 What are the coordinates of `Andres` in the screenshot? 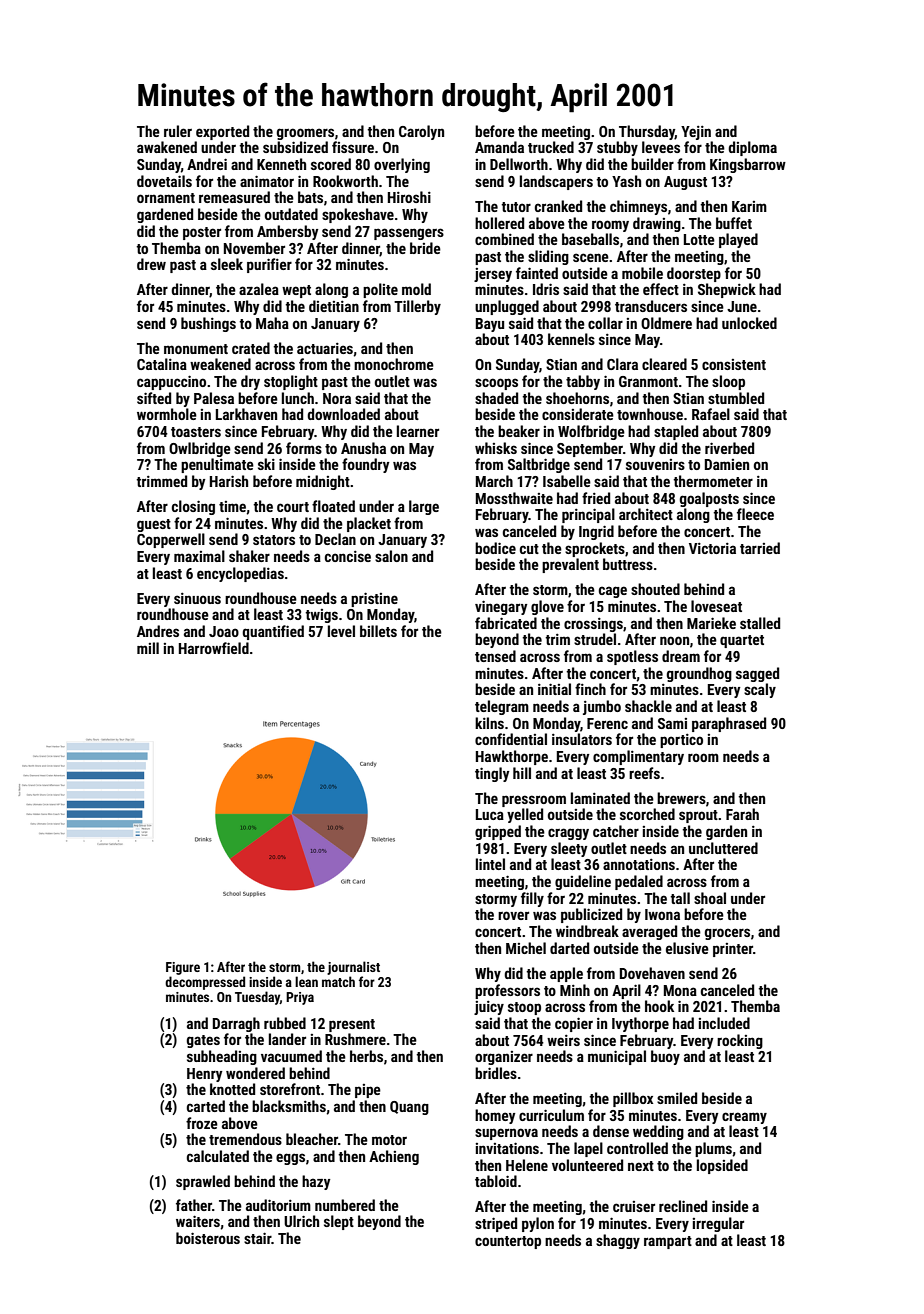 It's located at (158, 631).
